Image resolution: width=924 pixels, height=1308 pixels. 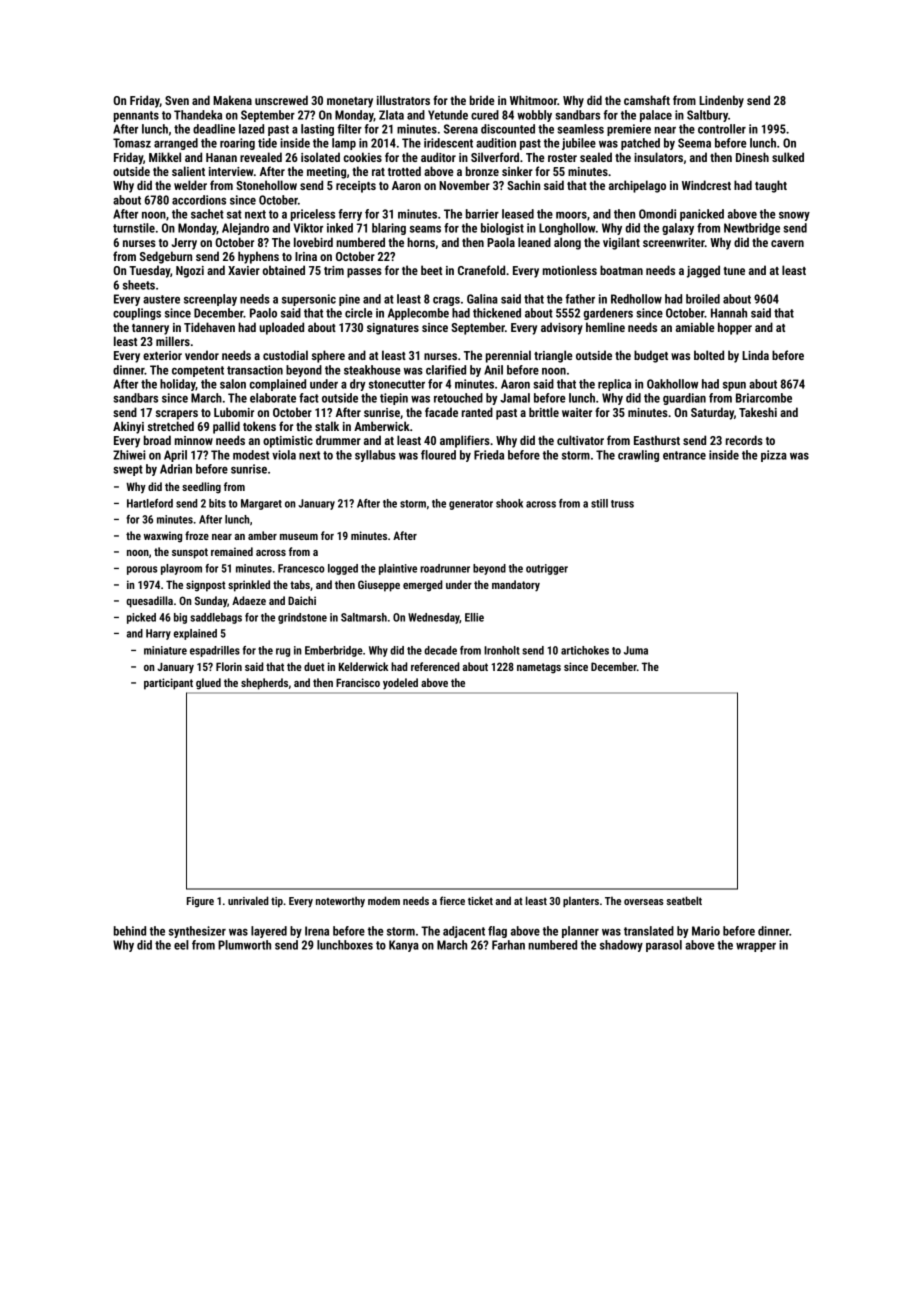 I want to click on Adaeze, so click(x=249, y=600).
